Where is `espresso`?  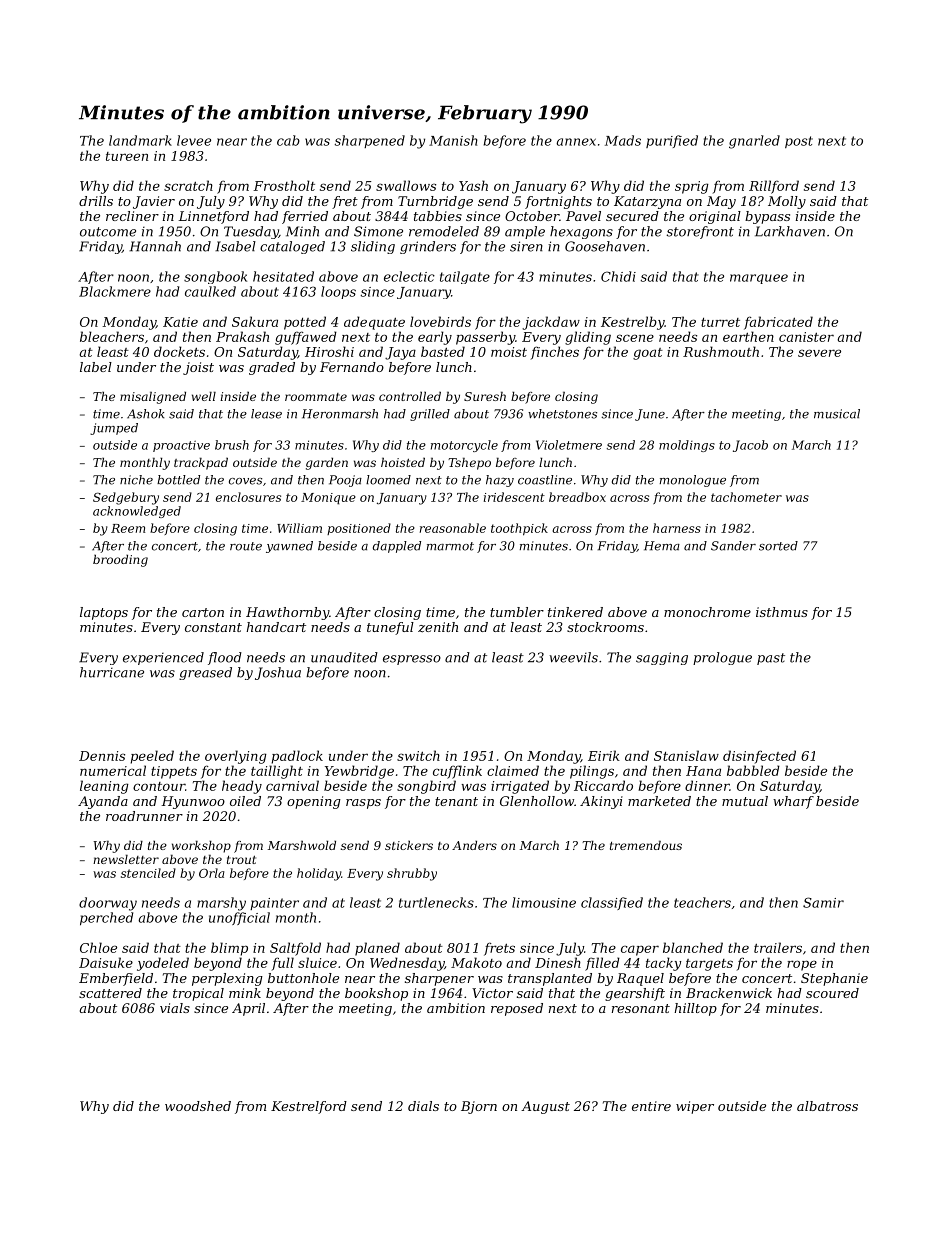 espresso is located at coordinates (412, 660).
